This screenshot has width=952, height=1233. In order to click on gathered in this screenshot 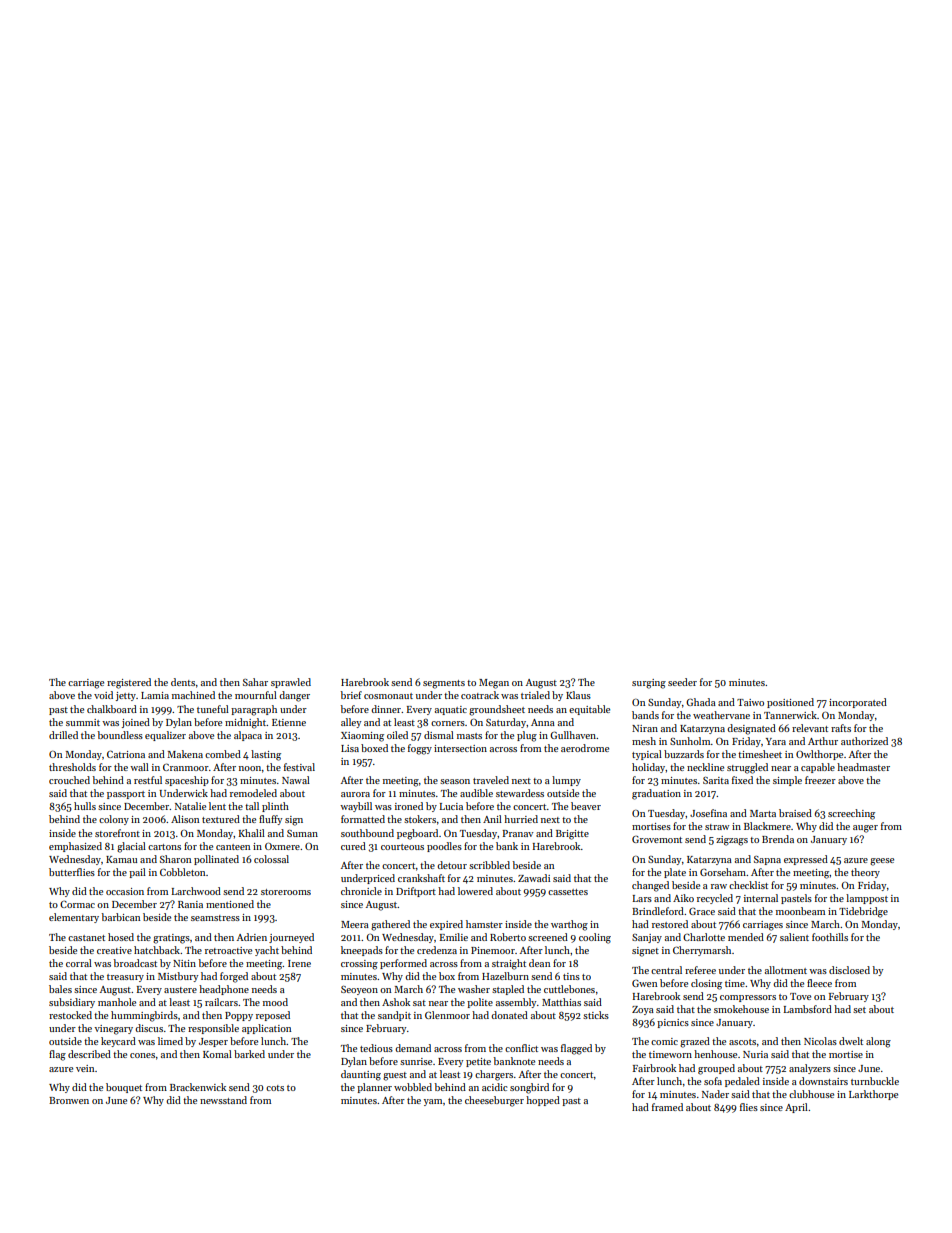, I will do `click(390, 925)`.
